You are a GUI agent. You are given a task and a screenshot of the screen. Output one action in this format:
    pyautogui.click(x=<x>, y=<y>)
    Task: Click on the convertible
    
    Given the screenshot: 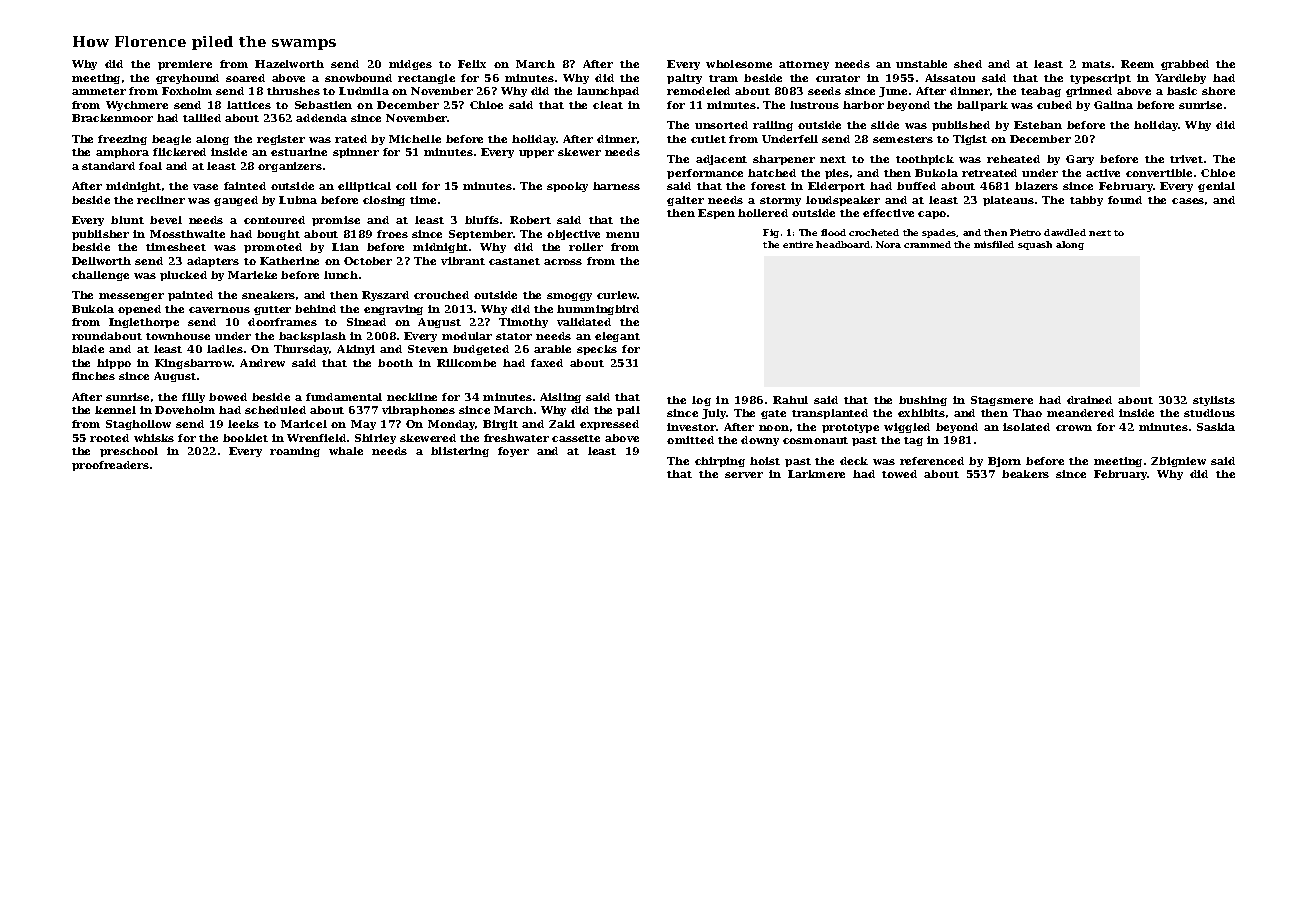 What is the action you would take?
    pyautogui.click(x=1159, y=173)
